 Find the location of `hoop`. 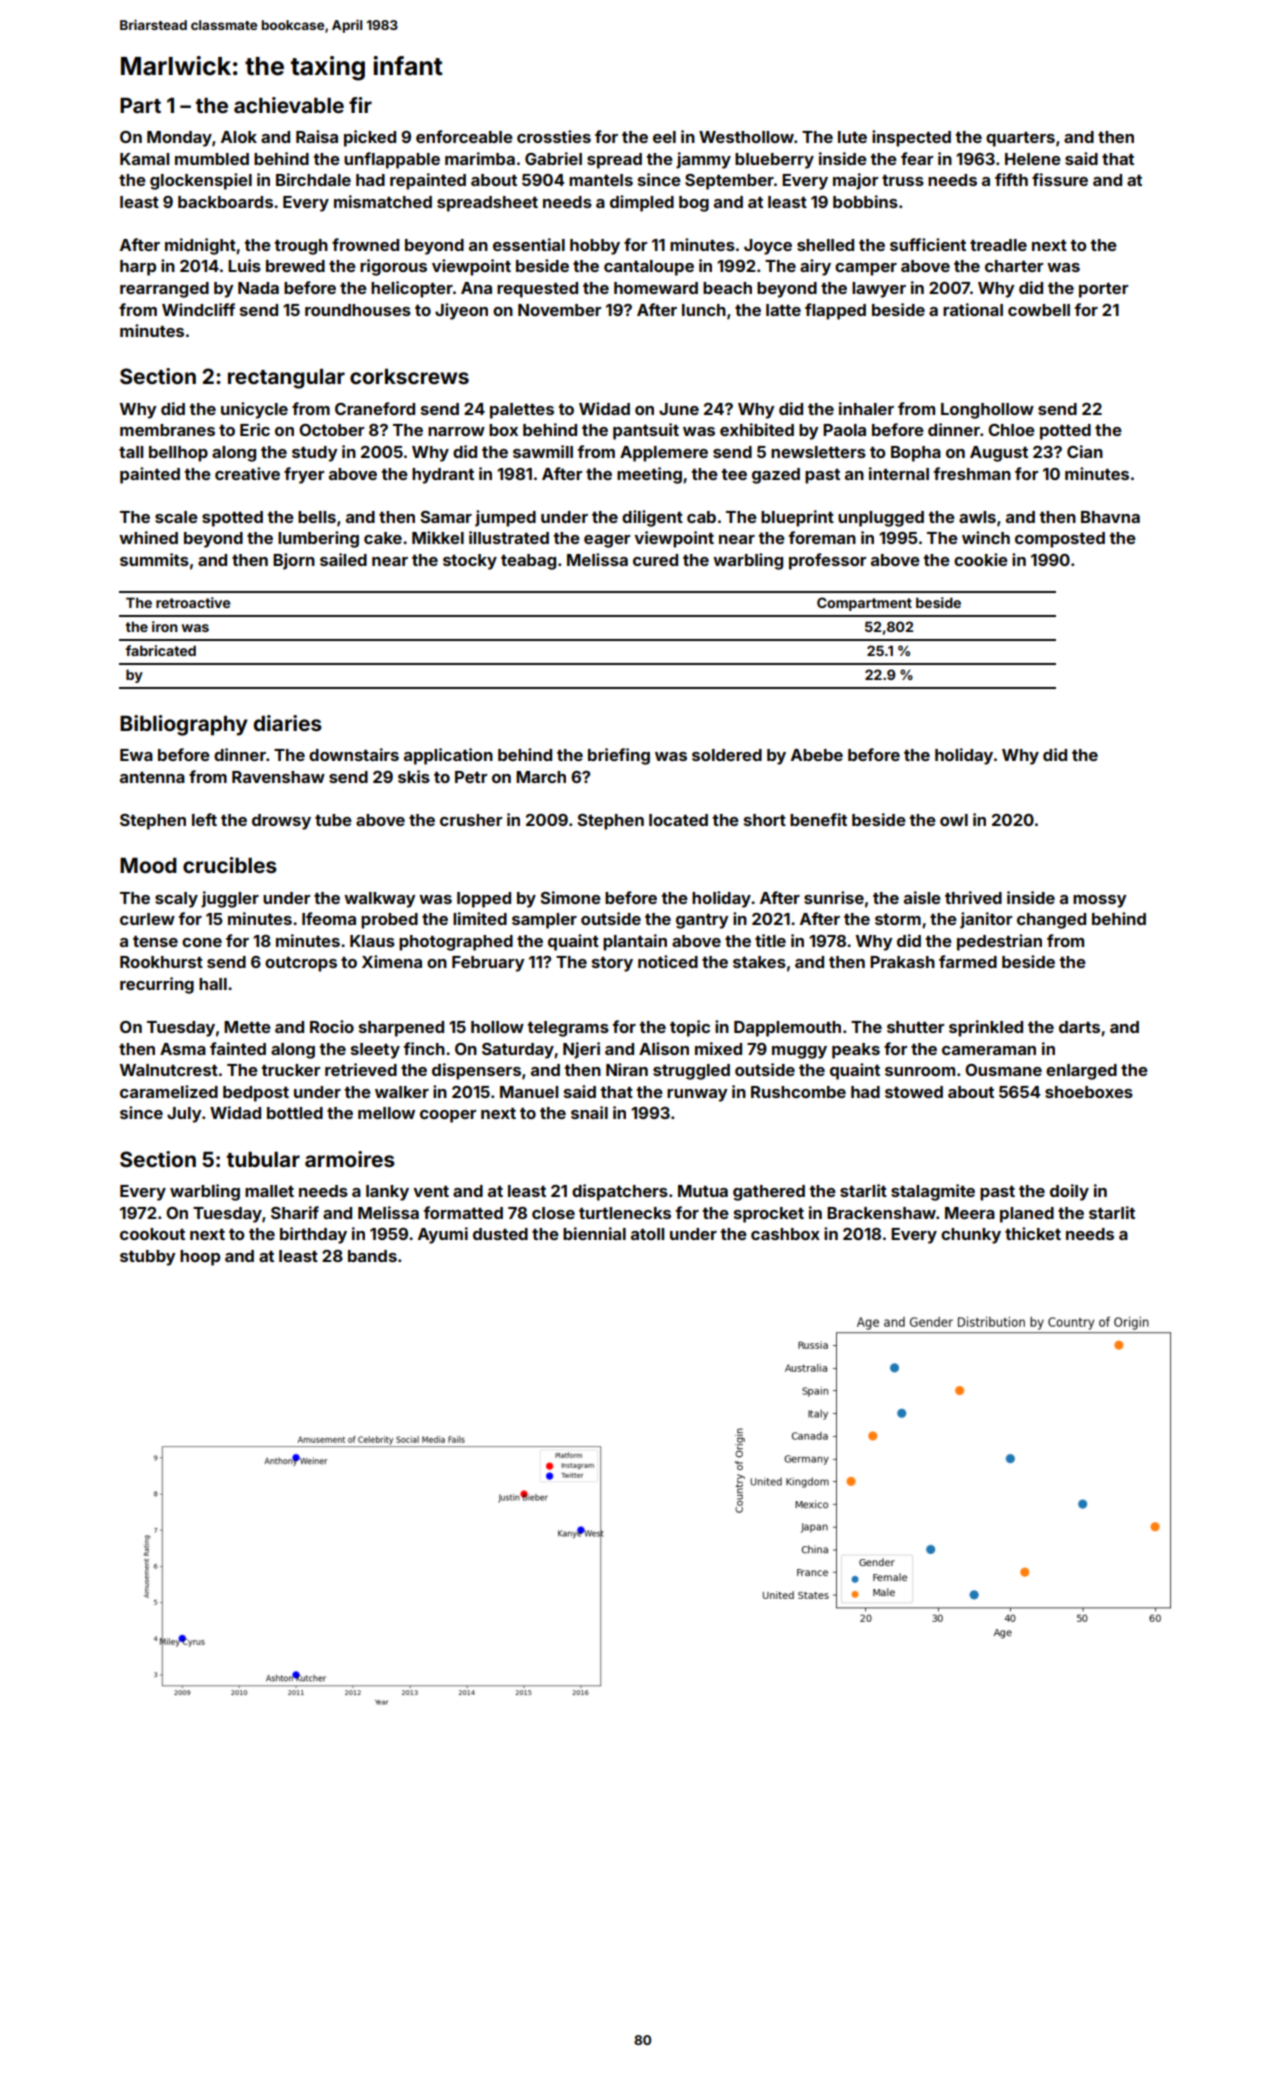

hoop is located at coordinates (200, 1258).
